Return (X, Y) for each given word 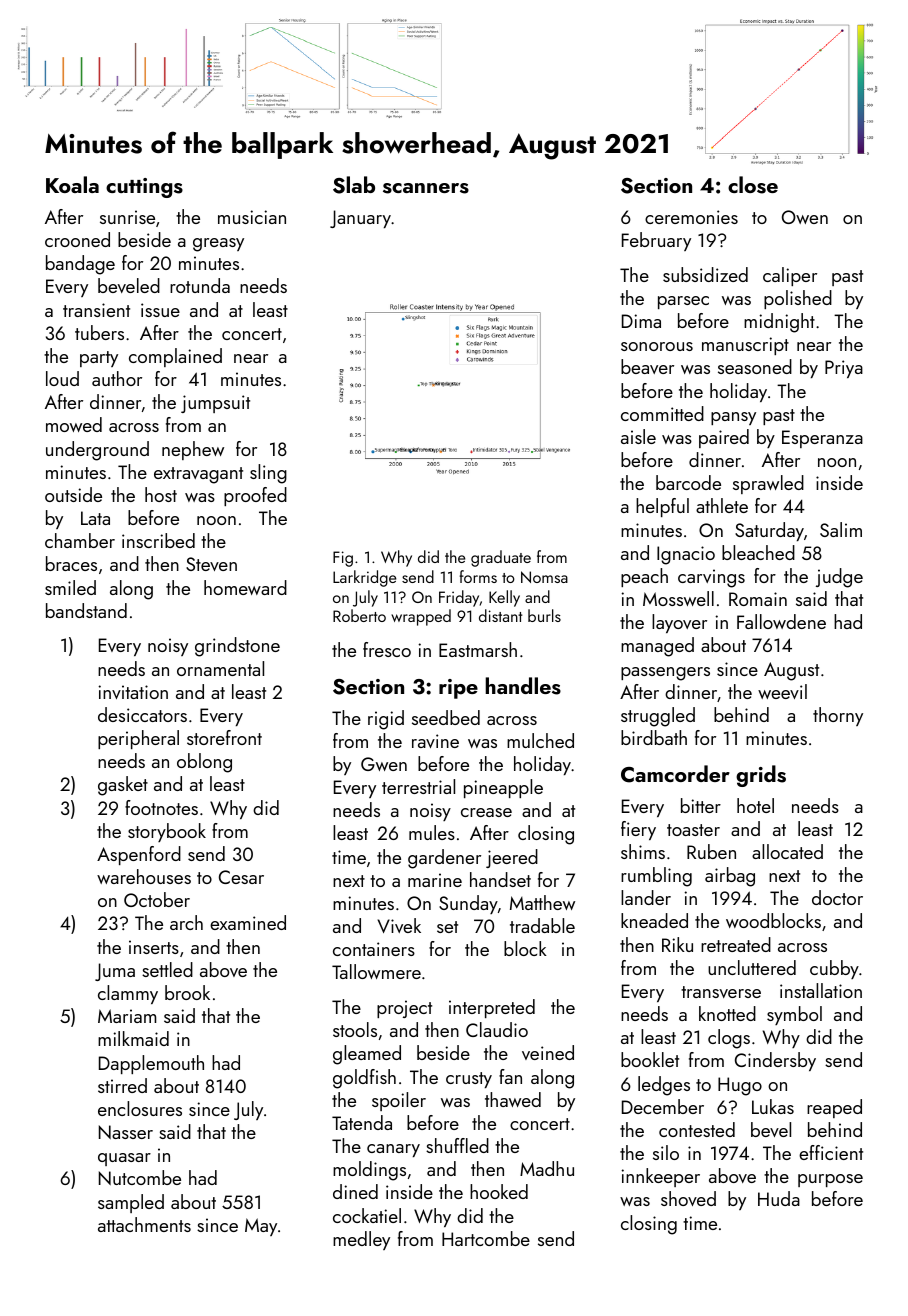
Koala (72, 184)
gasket (123, 786)
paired (724, 438)
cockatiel (367, 1215)
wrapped (421, 617)
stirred (122, 1085)
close (753, 185)
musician (252, 217)
